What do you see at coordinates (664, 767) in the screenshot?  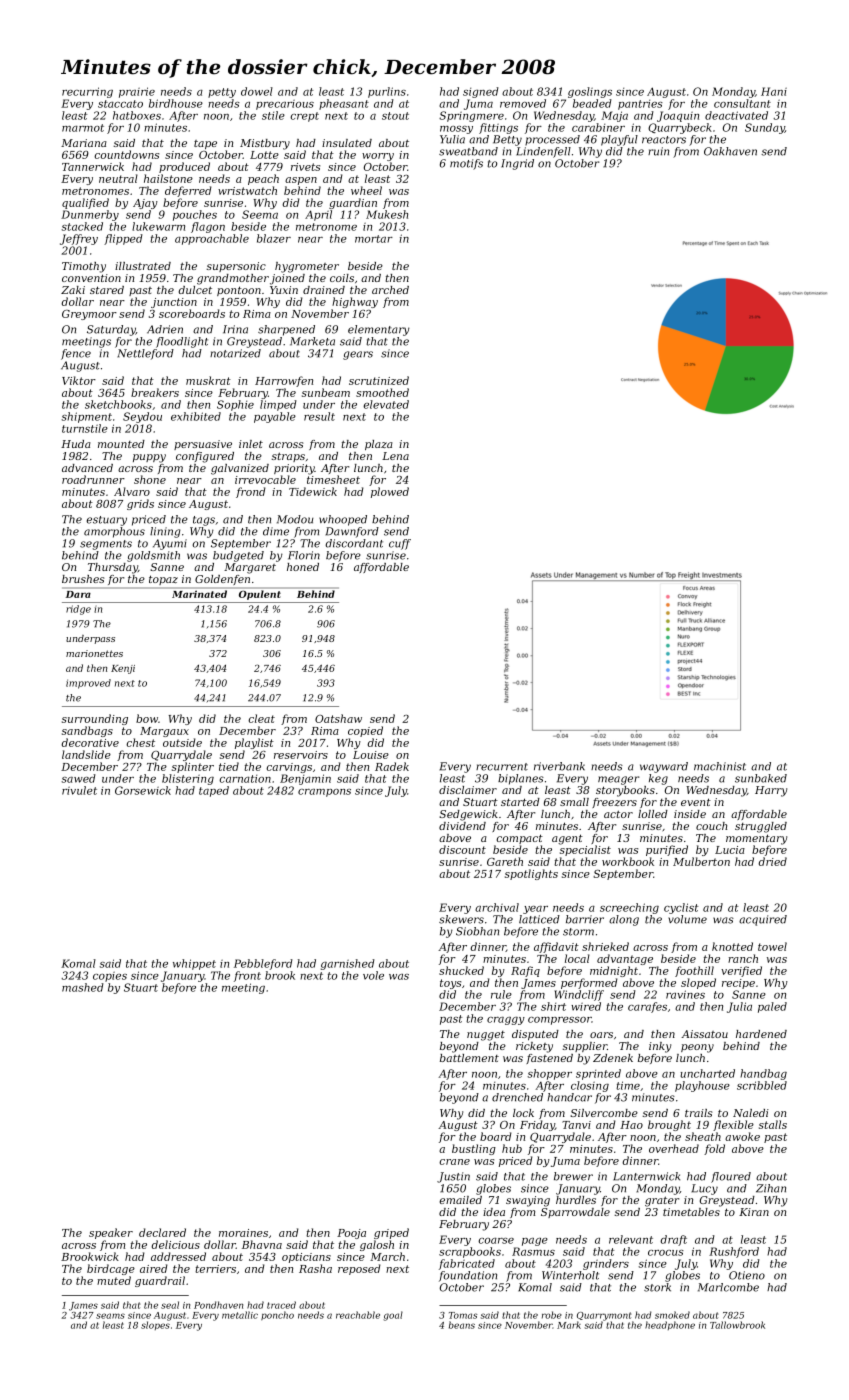 I see `wayward` at bounding box center [664, 767].
